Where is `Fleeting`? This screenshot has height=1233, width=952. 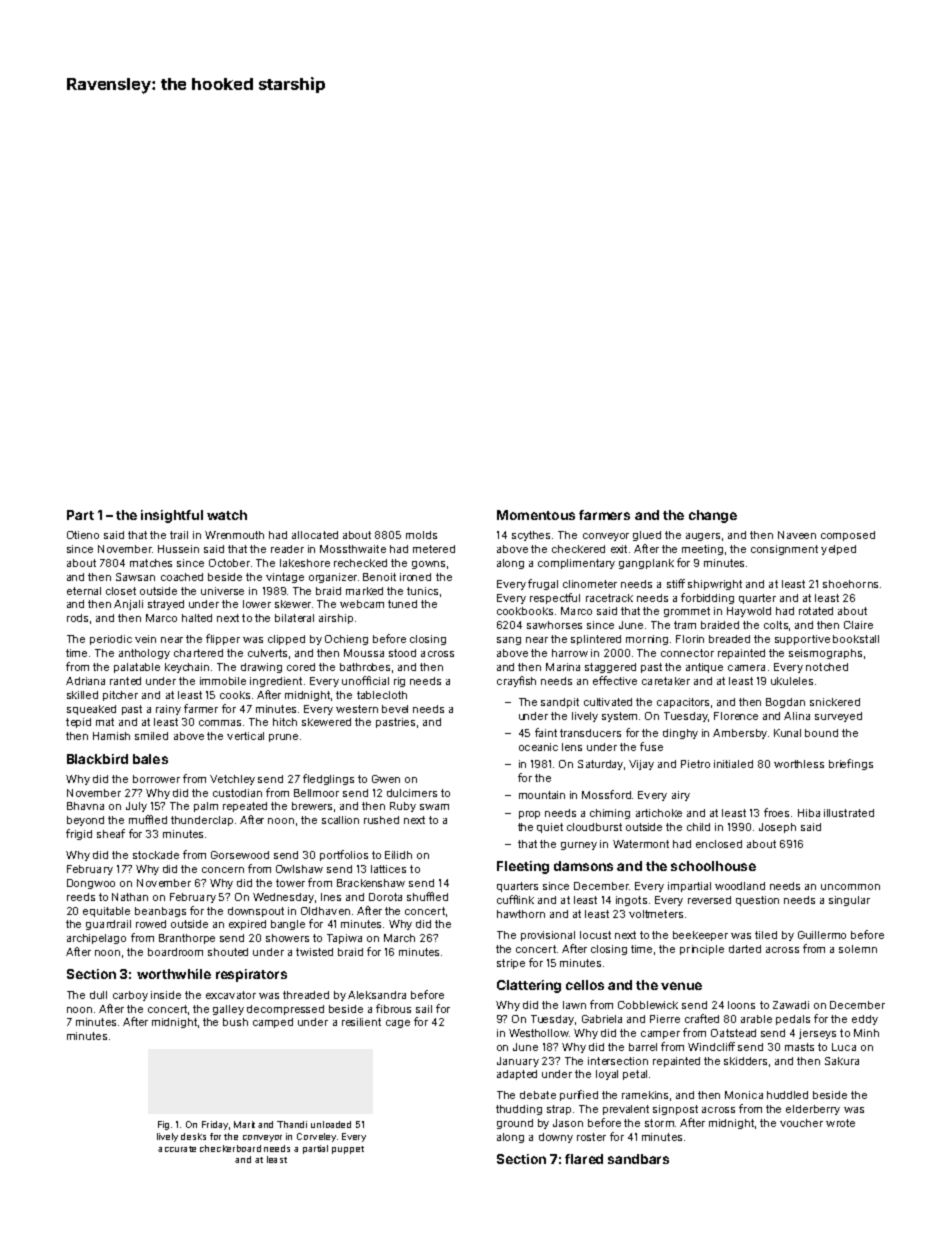 Fleeting is located at coordinates (523, 867).
